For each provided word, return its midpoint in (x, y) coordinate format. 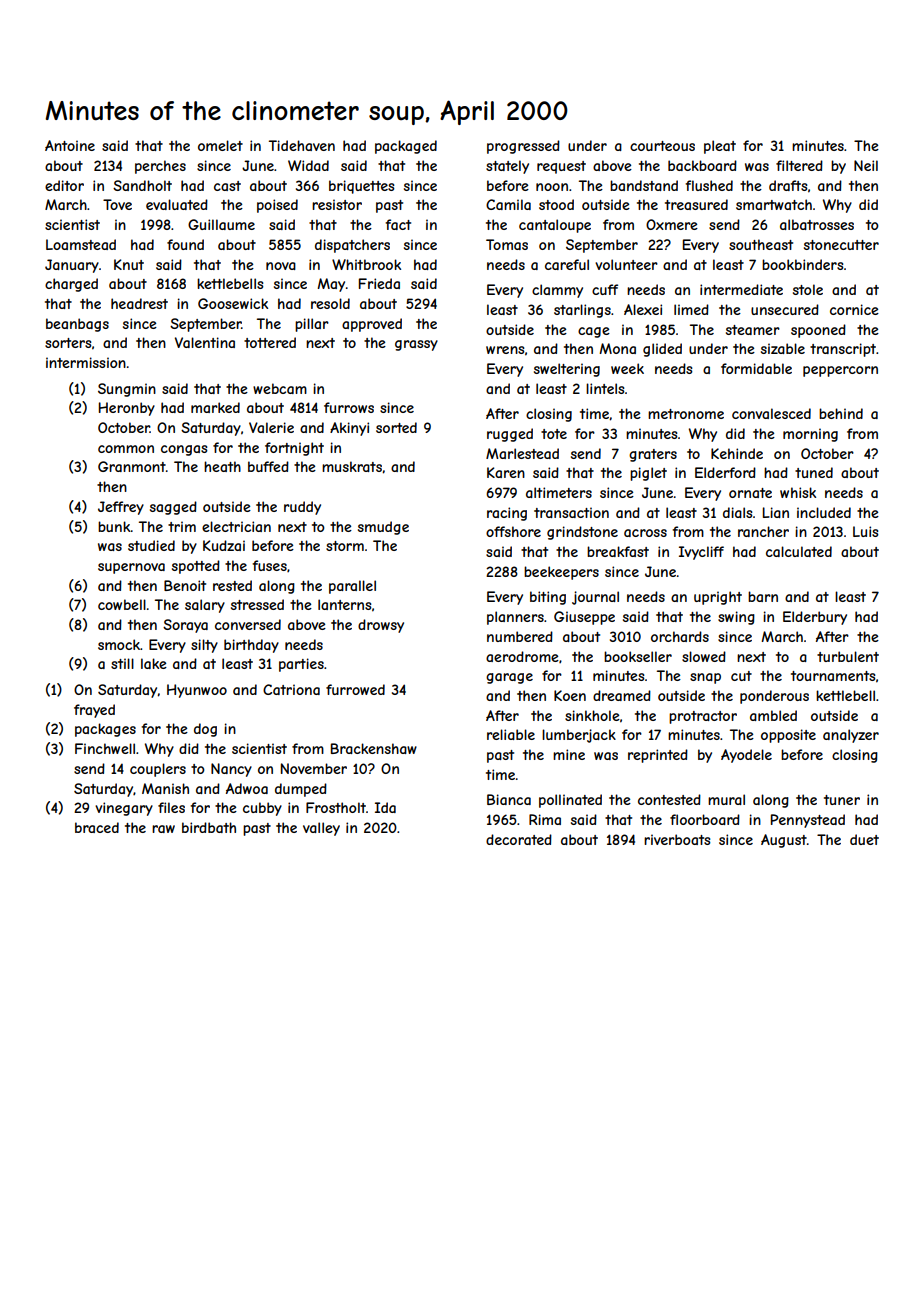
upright (718, 598)
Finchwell (105, 748)
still (122, 663)
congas (184, 450)
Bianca (509, 799)
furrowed (355, 689)
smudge (383, 528)
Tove (117, 204)
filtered (799, 165)
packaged (406, 147)
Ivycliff (701, 553)
